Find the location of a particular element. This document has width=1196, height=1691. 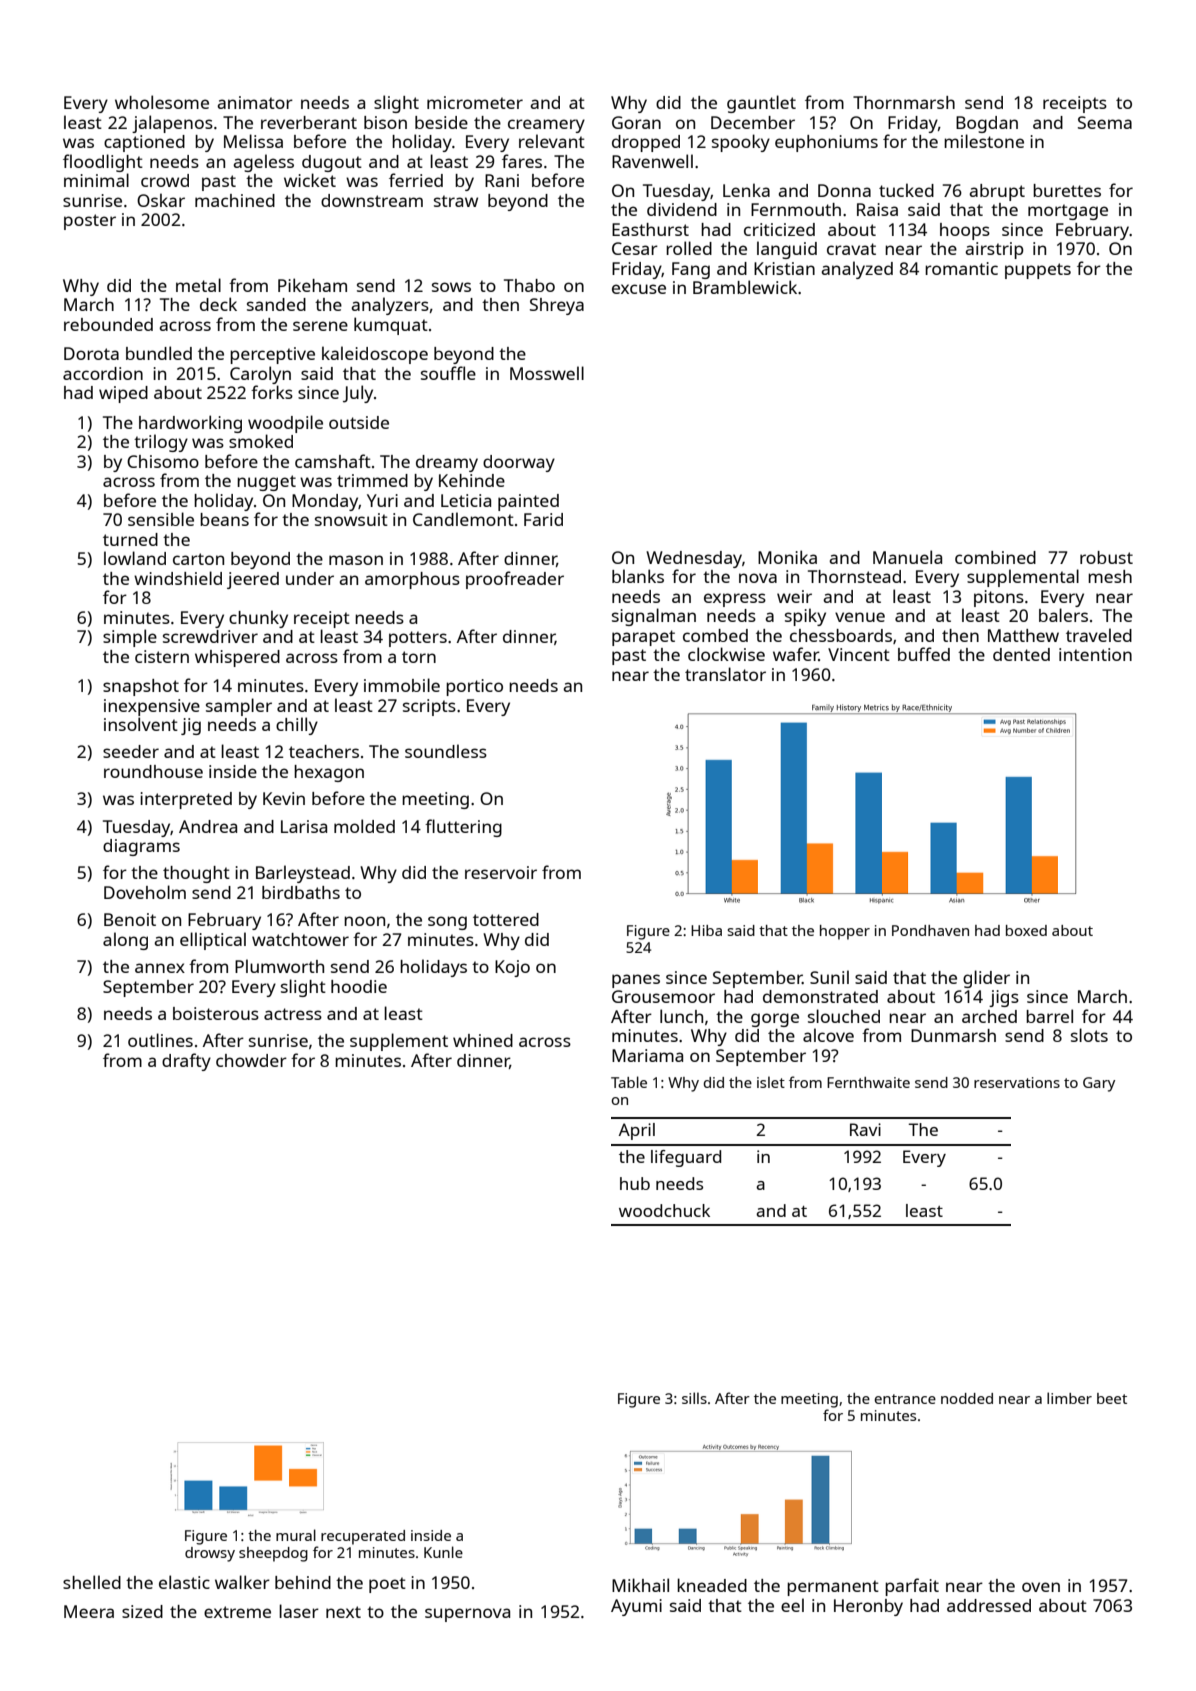

windshield is located at coordinates (178, 578).
